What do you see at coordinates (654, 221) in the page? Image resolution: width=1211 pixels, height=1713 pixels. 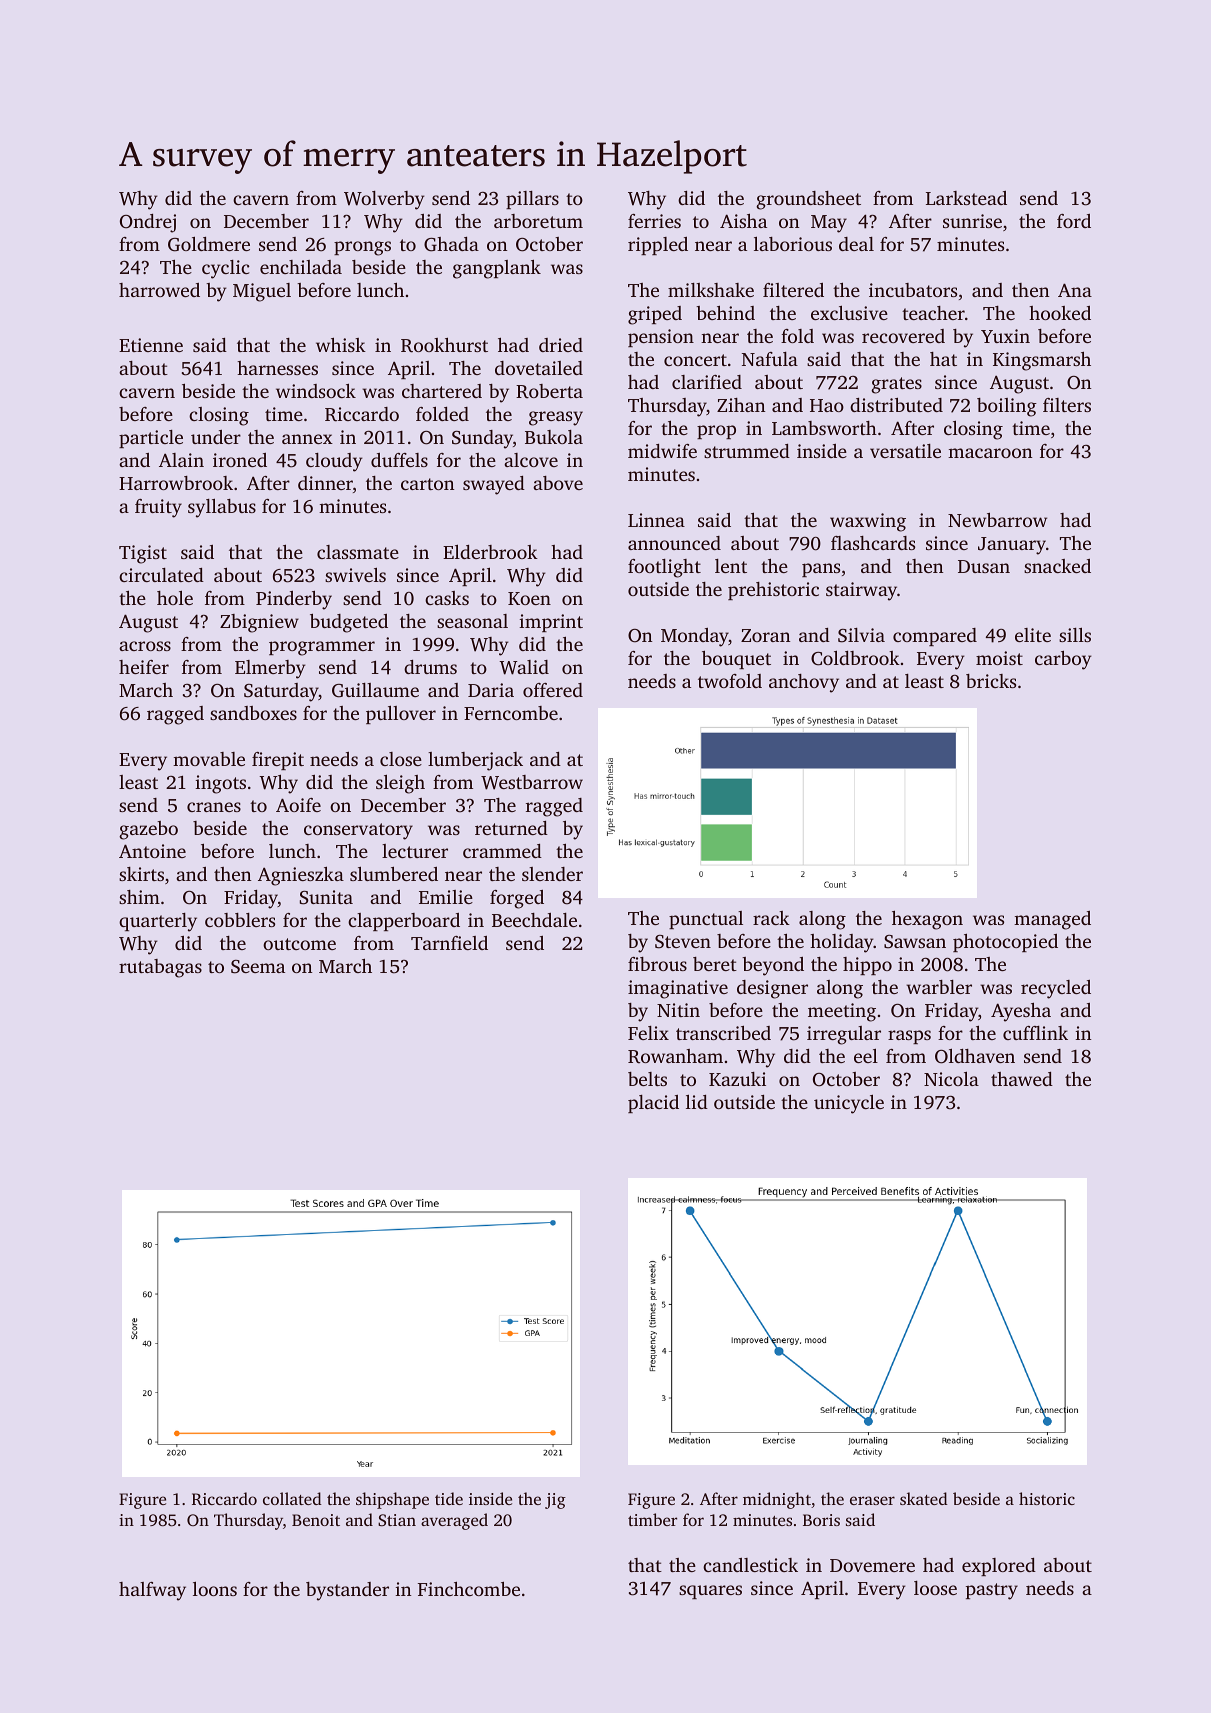 I see `ferries` at bounding box center [654, 221].
